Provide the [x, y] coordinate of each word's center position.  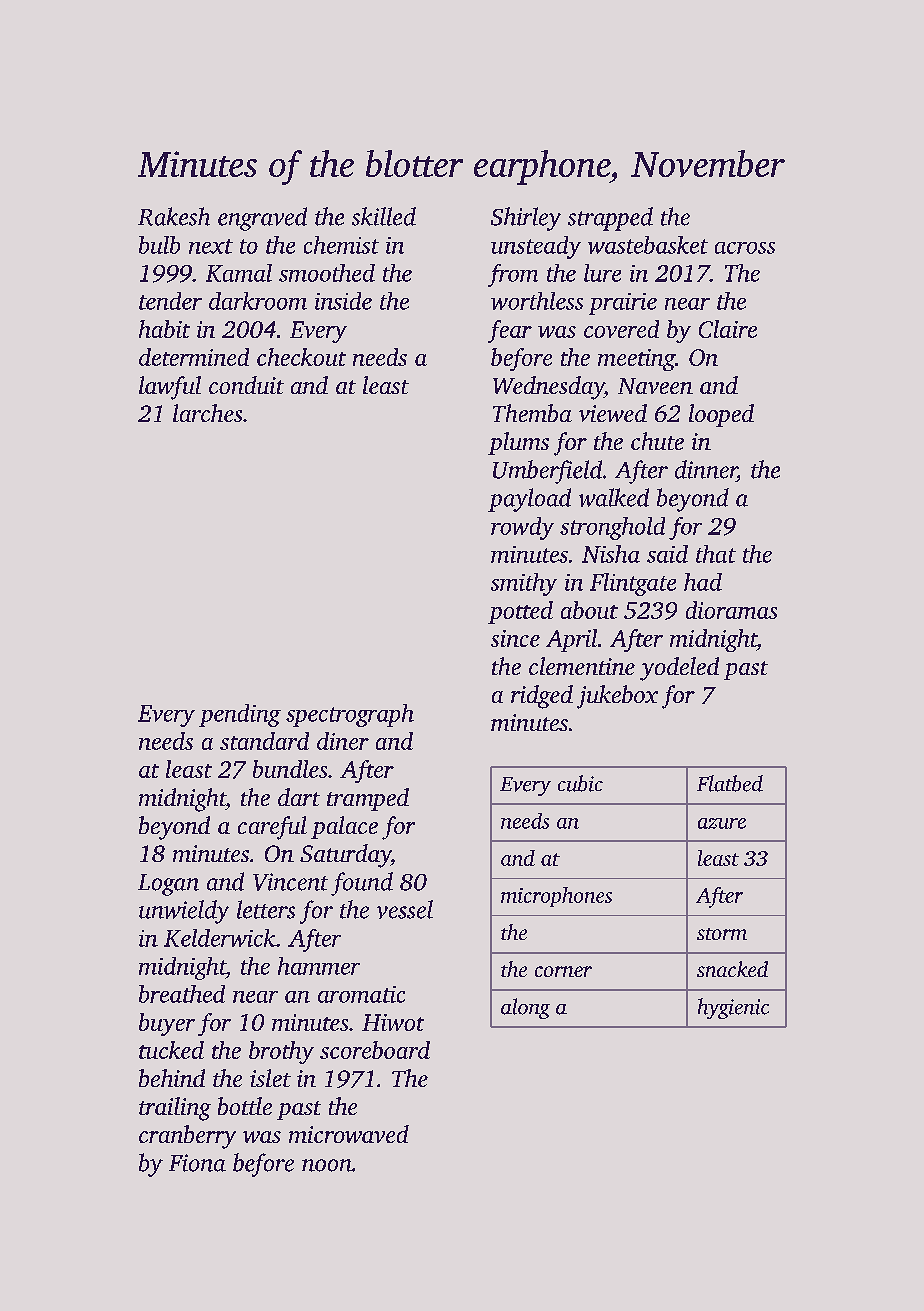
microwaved [349, 1134]
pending [240, 715]
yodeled [679, 669]
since [515, 638]
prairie [623, 304]
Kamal [239, 273]
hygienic [733, 1008]
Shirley [526, 219]
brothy [281, 1052]
